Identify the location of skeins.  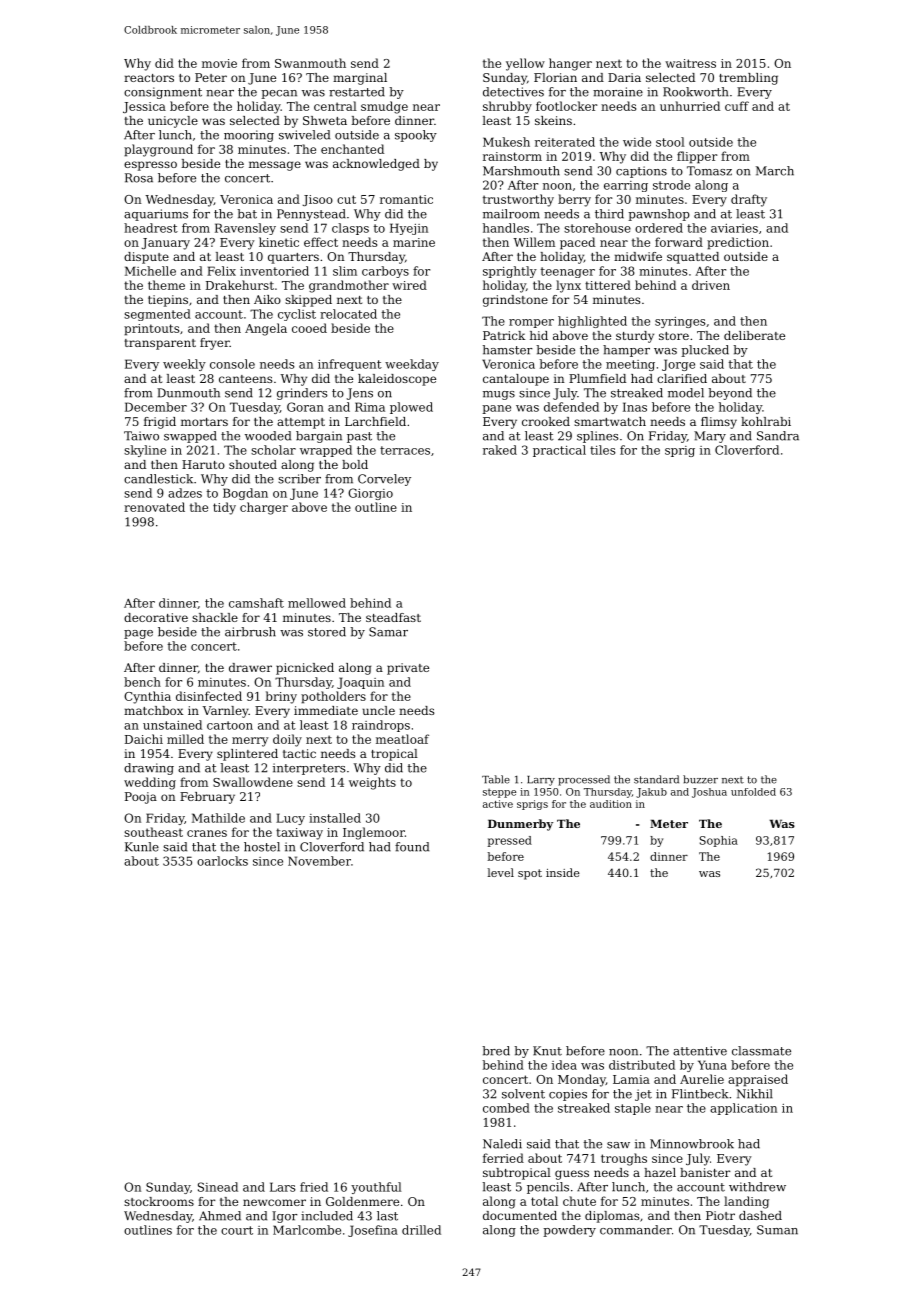
(553, 120).
